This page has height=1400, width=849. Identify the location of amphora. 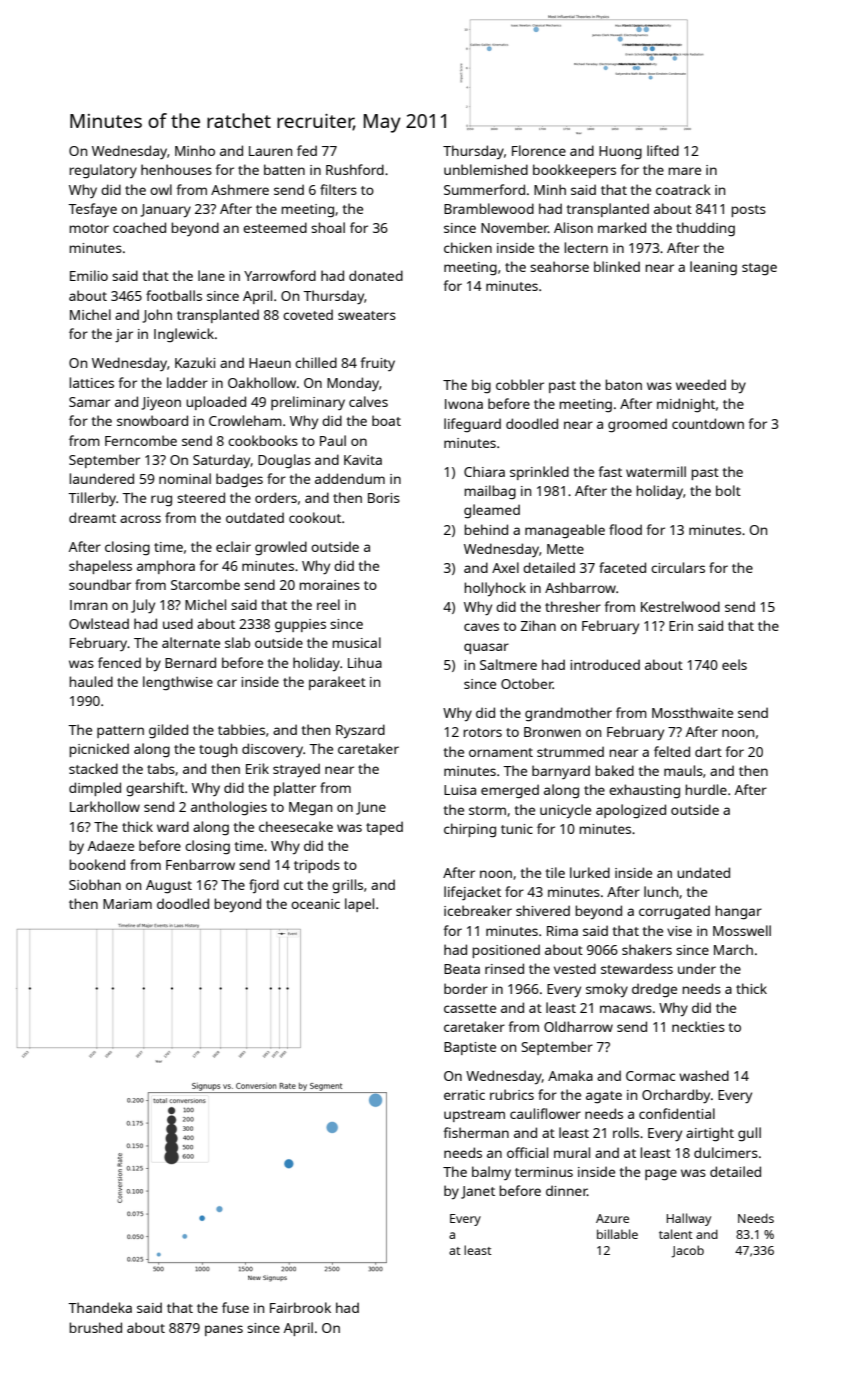
(166, 567).
